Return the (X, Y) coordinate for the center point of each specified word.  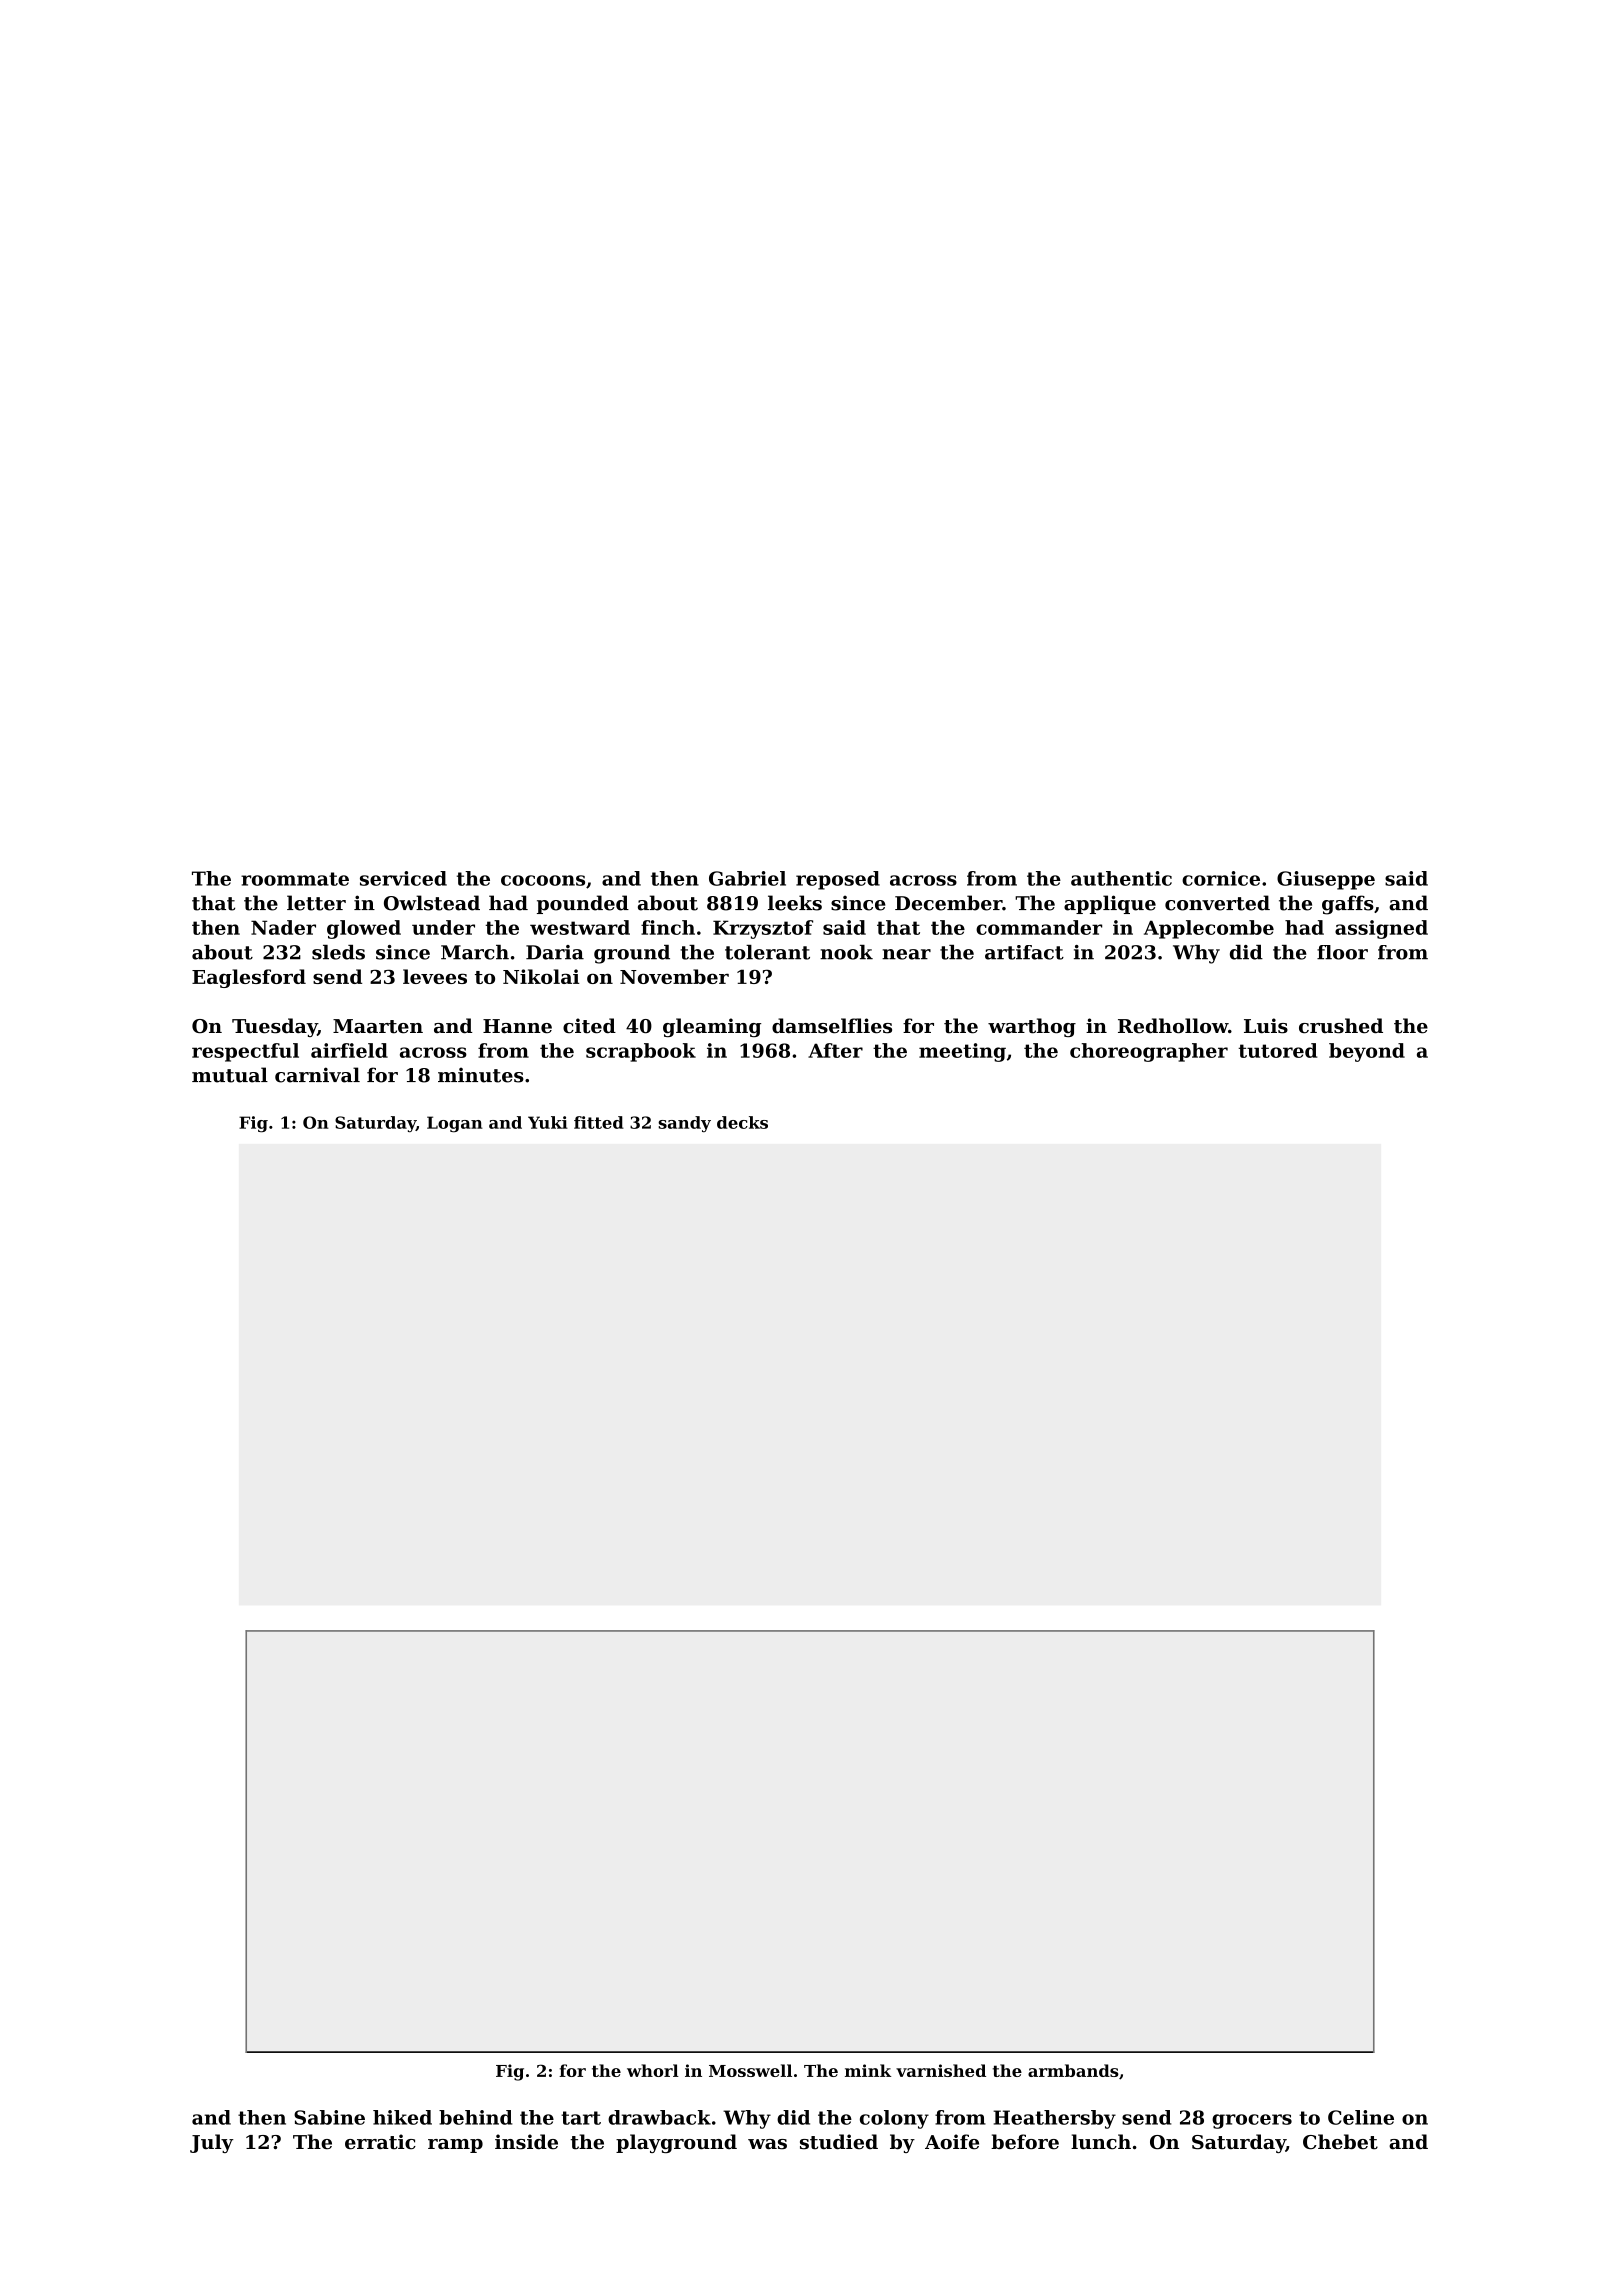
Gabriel (747, 878)
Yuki (548, 1122)
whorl (653, 2070)
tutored (1277, 1050)
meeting (962, 1052)
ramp (455, 2146)
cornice (1221, 878)
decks (742, 1122)
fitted (599, 1122)
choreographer (1149, 1052)
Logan (455, 1124)
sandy (684, 1124)
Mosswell (750, 2070)
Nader (283, 927)
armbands (1073, 2070)
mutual (230, 1075)
